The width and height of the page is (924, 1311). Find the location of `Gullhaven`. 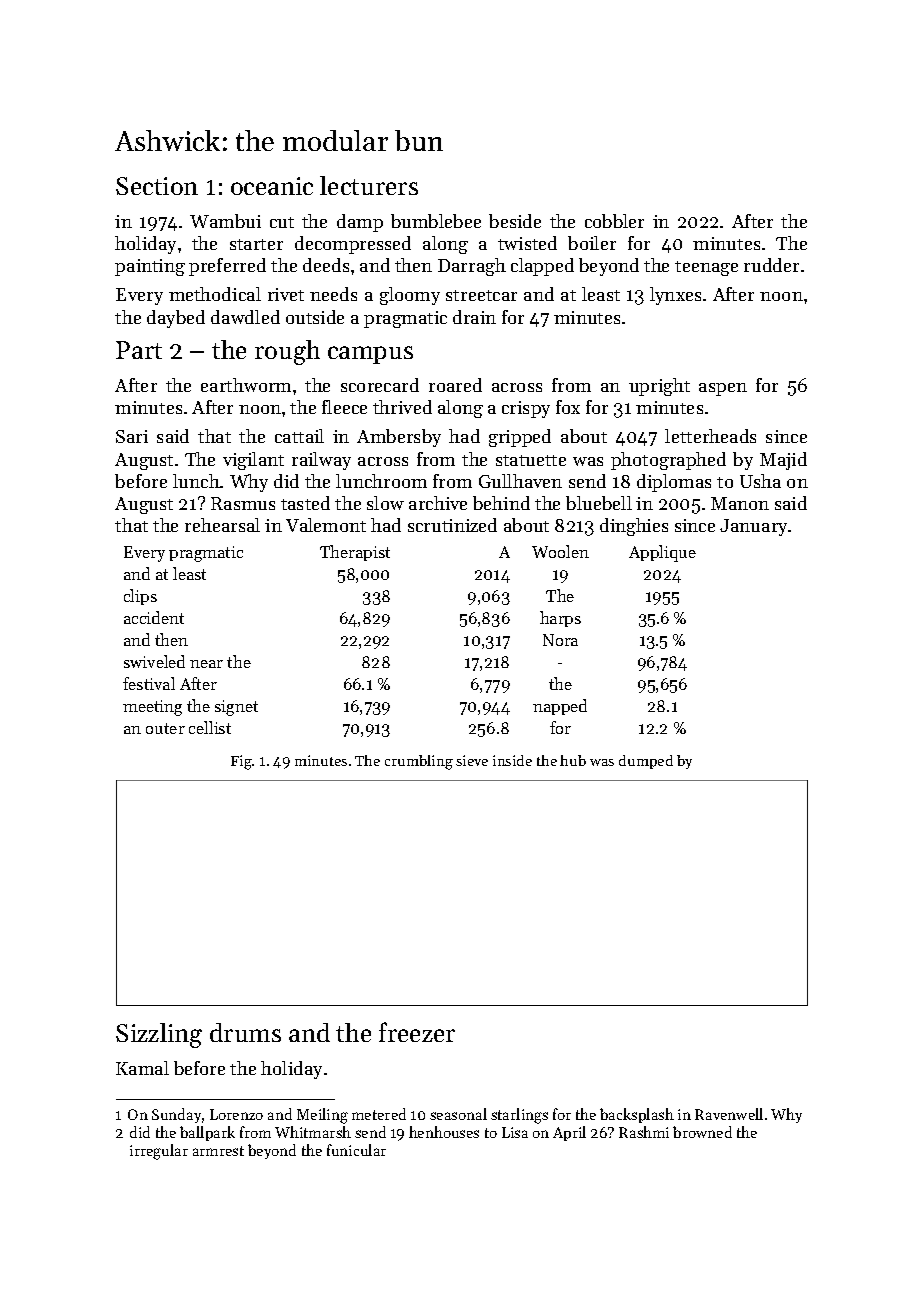

Gullhaven is located at coordinates (520, 481).
